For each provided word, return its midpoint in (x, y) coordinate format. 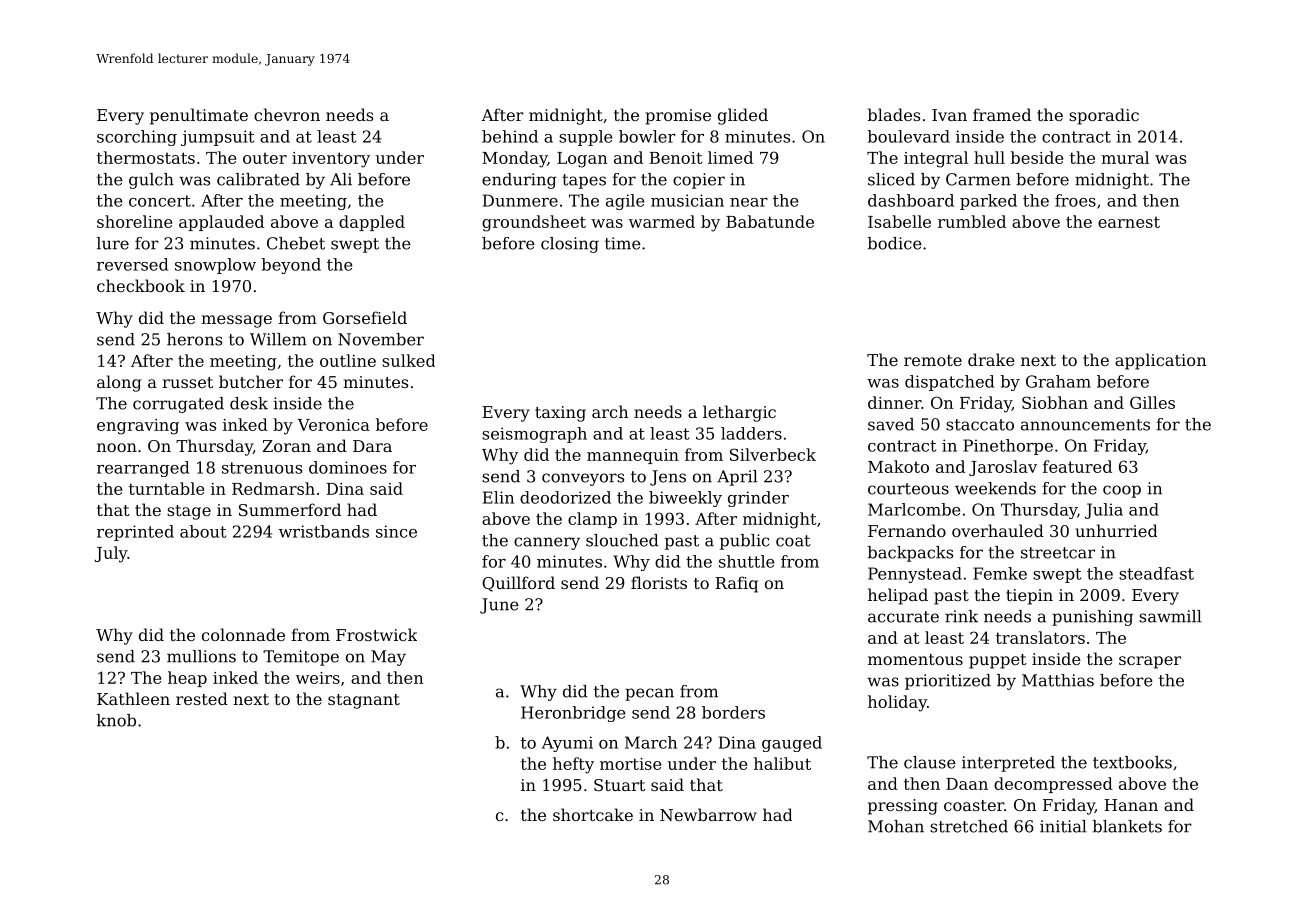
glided (743, 116)
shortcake (593, 814)
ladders (751, 433)
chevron (287, 114)
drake (991, 359)
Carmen (978, 179)
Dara (372, 446)
